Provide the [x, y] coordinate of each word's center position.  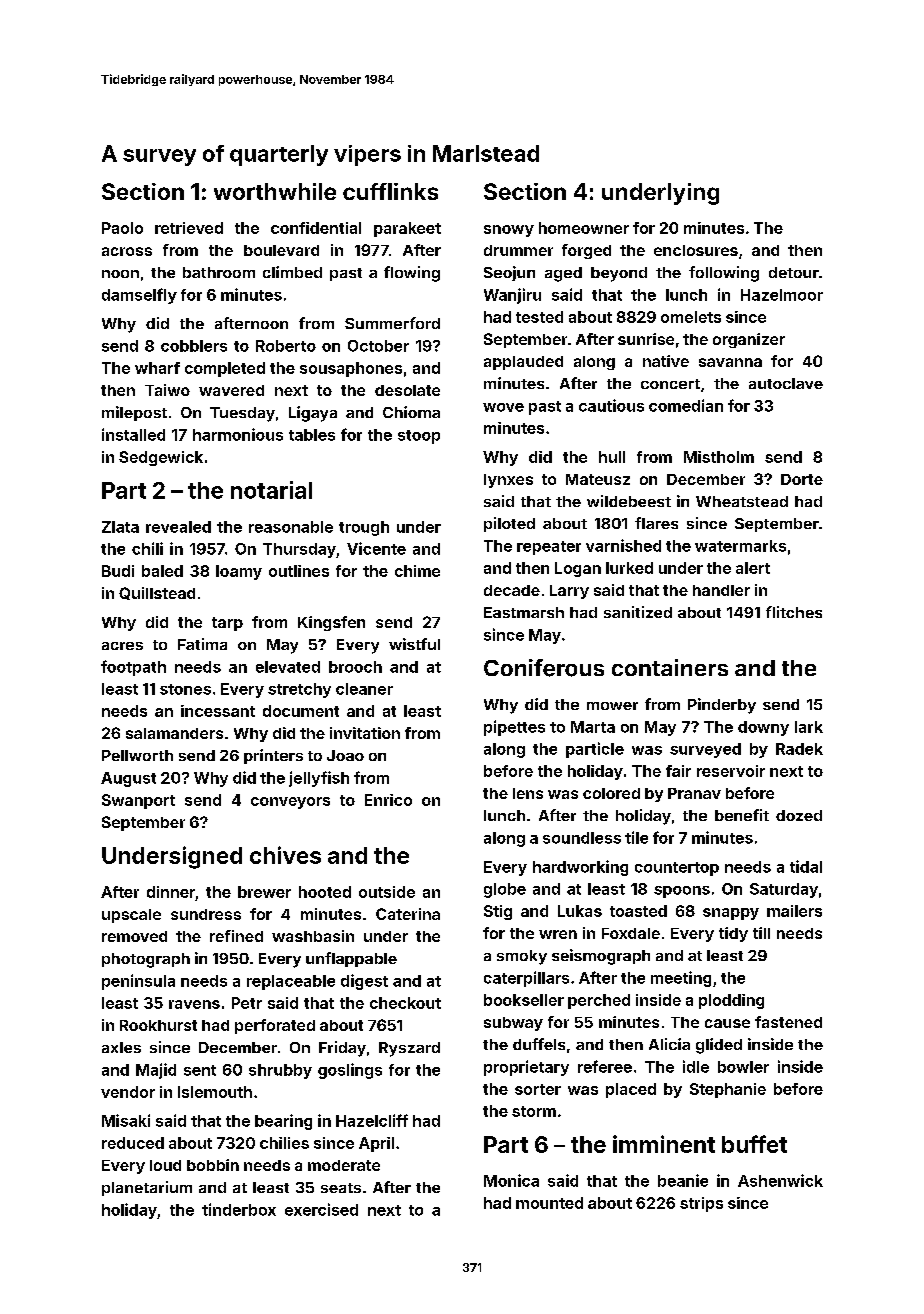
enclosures [696, 250]
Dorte [802, 479]
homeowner [584, 228]
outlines [299, 571]
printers [273, 756]
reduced [133, 1143]
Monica [511, 1180]
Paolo [122, 228]
